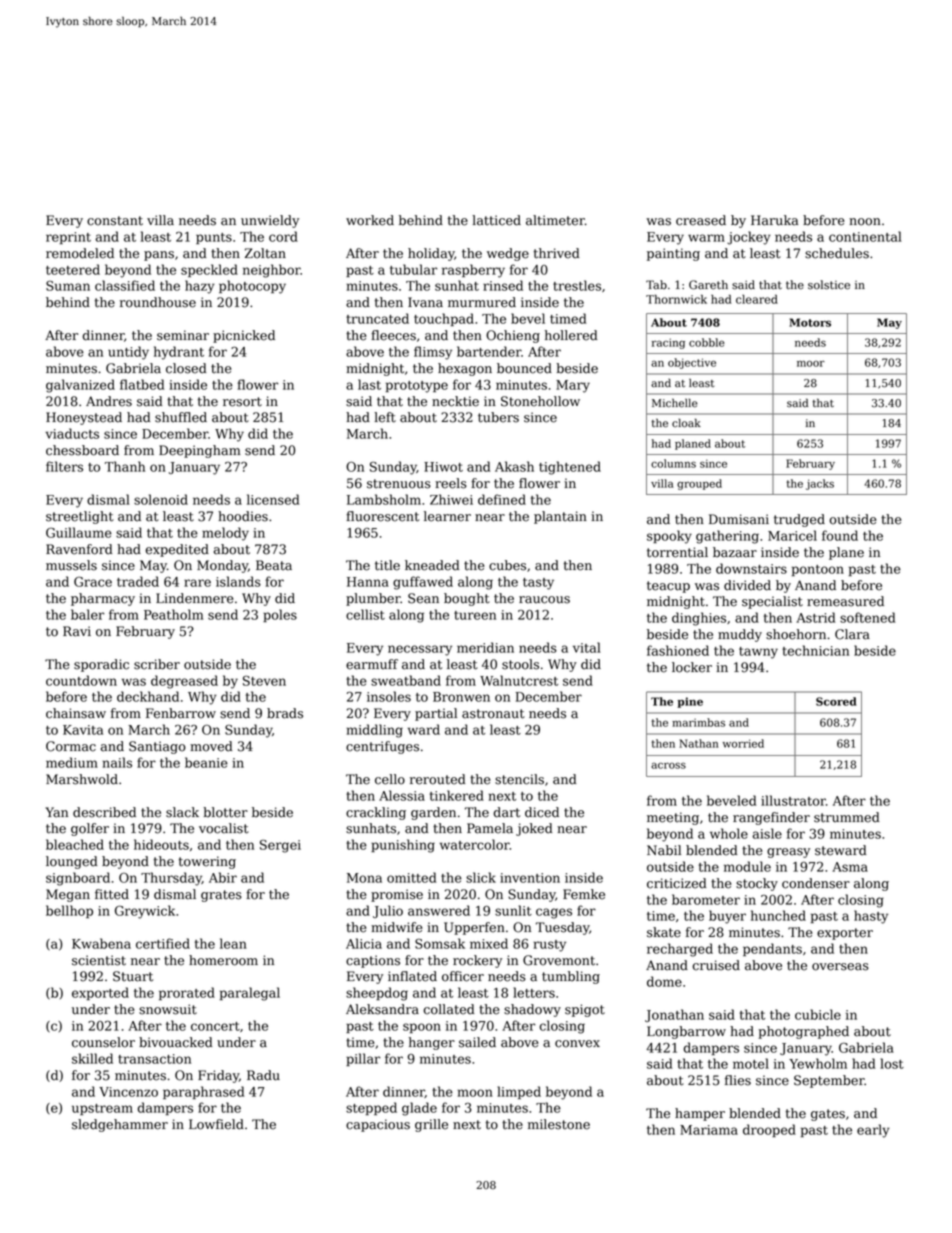 The width and height of the page is (952, 1233). I want to click on title, so click(387, 565).
